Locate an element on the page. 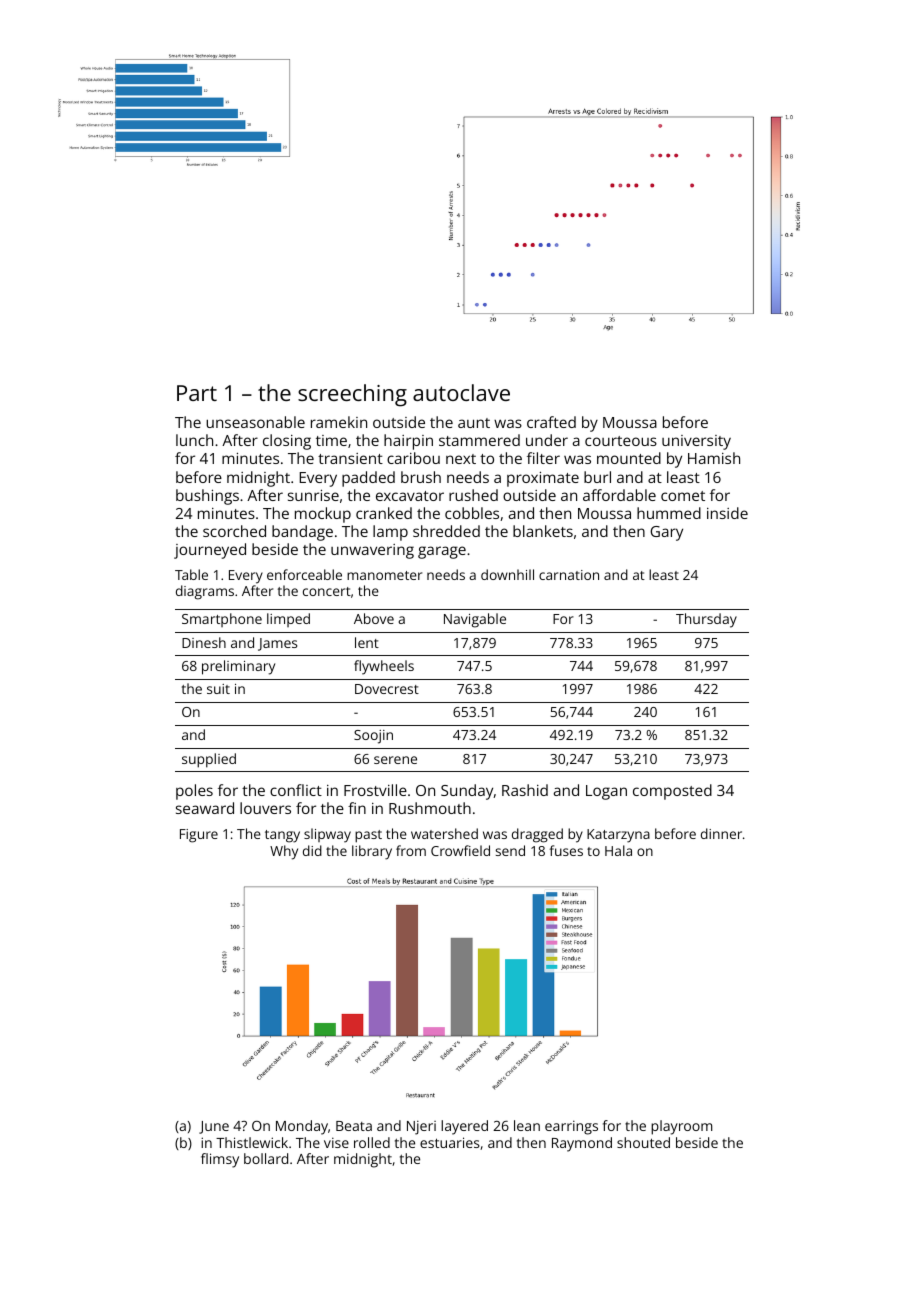  Dovecrest is located at coordinates (387, 689).
